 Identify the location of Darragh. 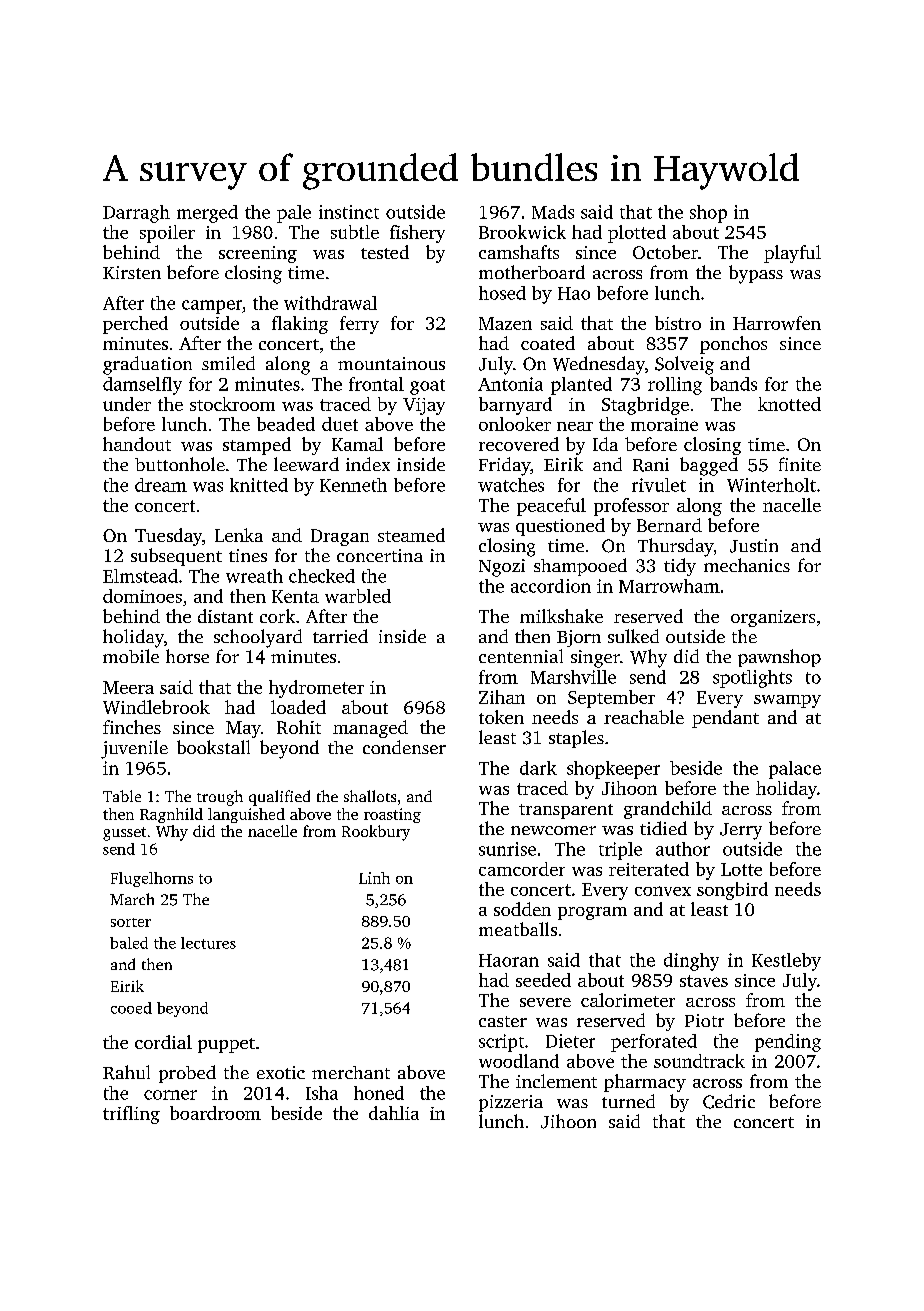
(136, 214).
